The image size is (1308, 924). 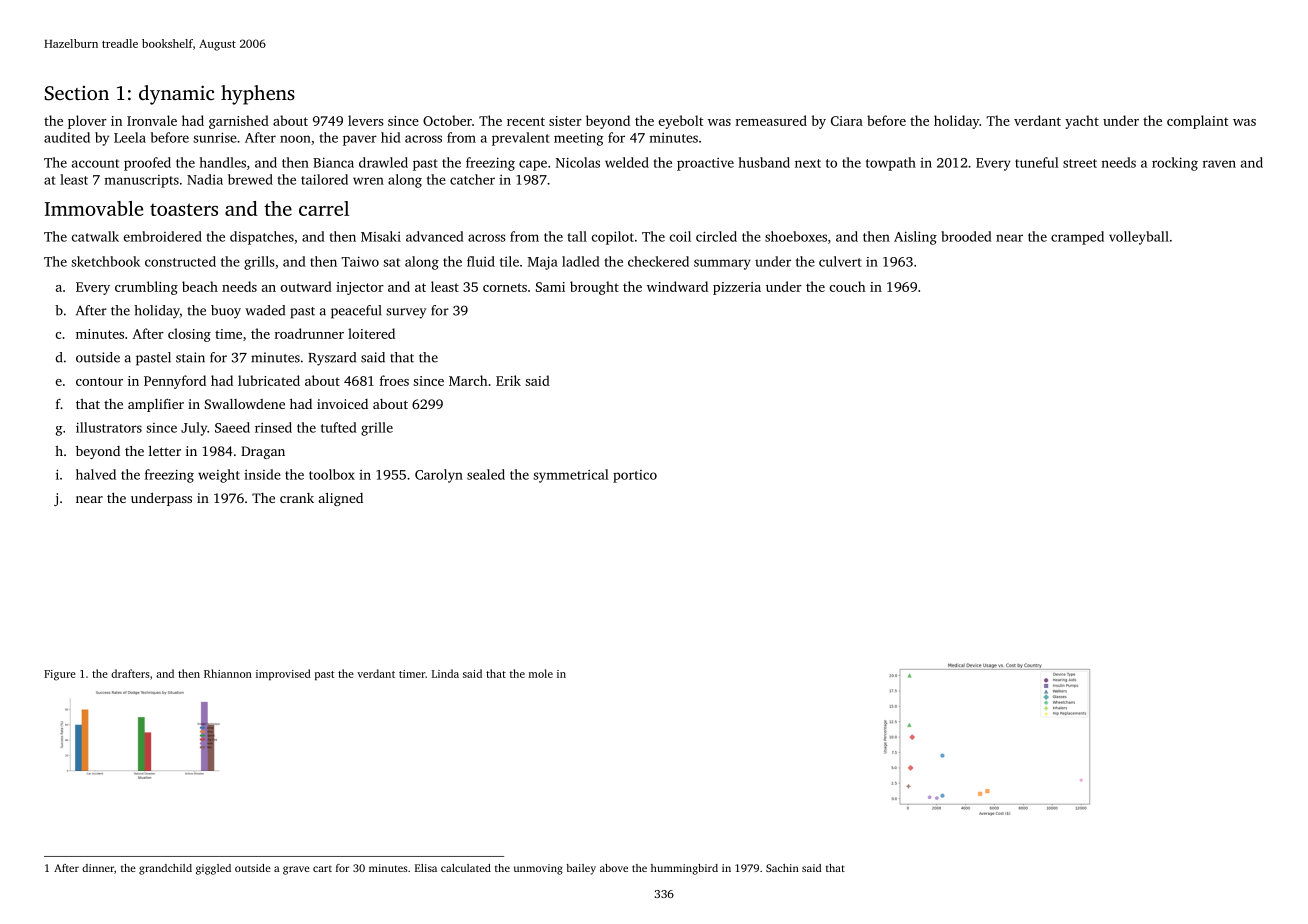 What do you see at coordinates (782, 868) in the screenshot?
I see `Sachin` at bounding box center [782, 868].
